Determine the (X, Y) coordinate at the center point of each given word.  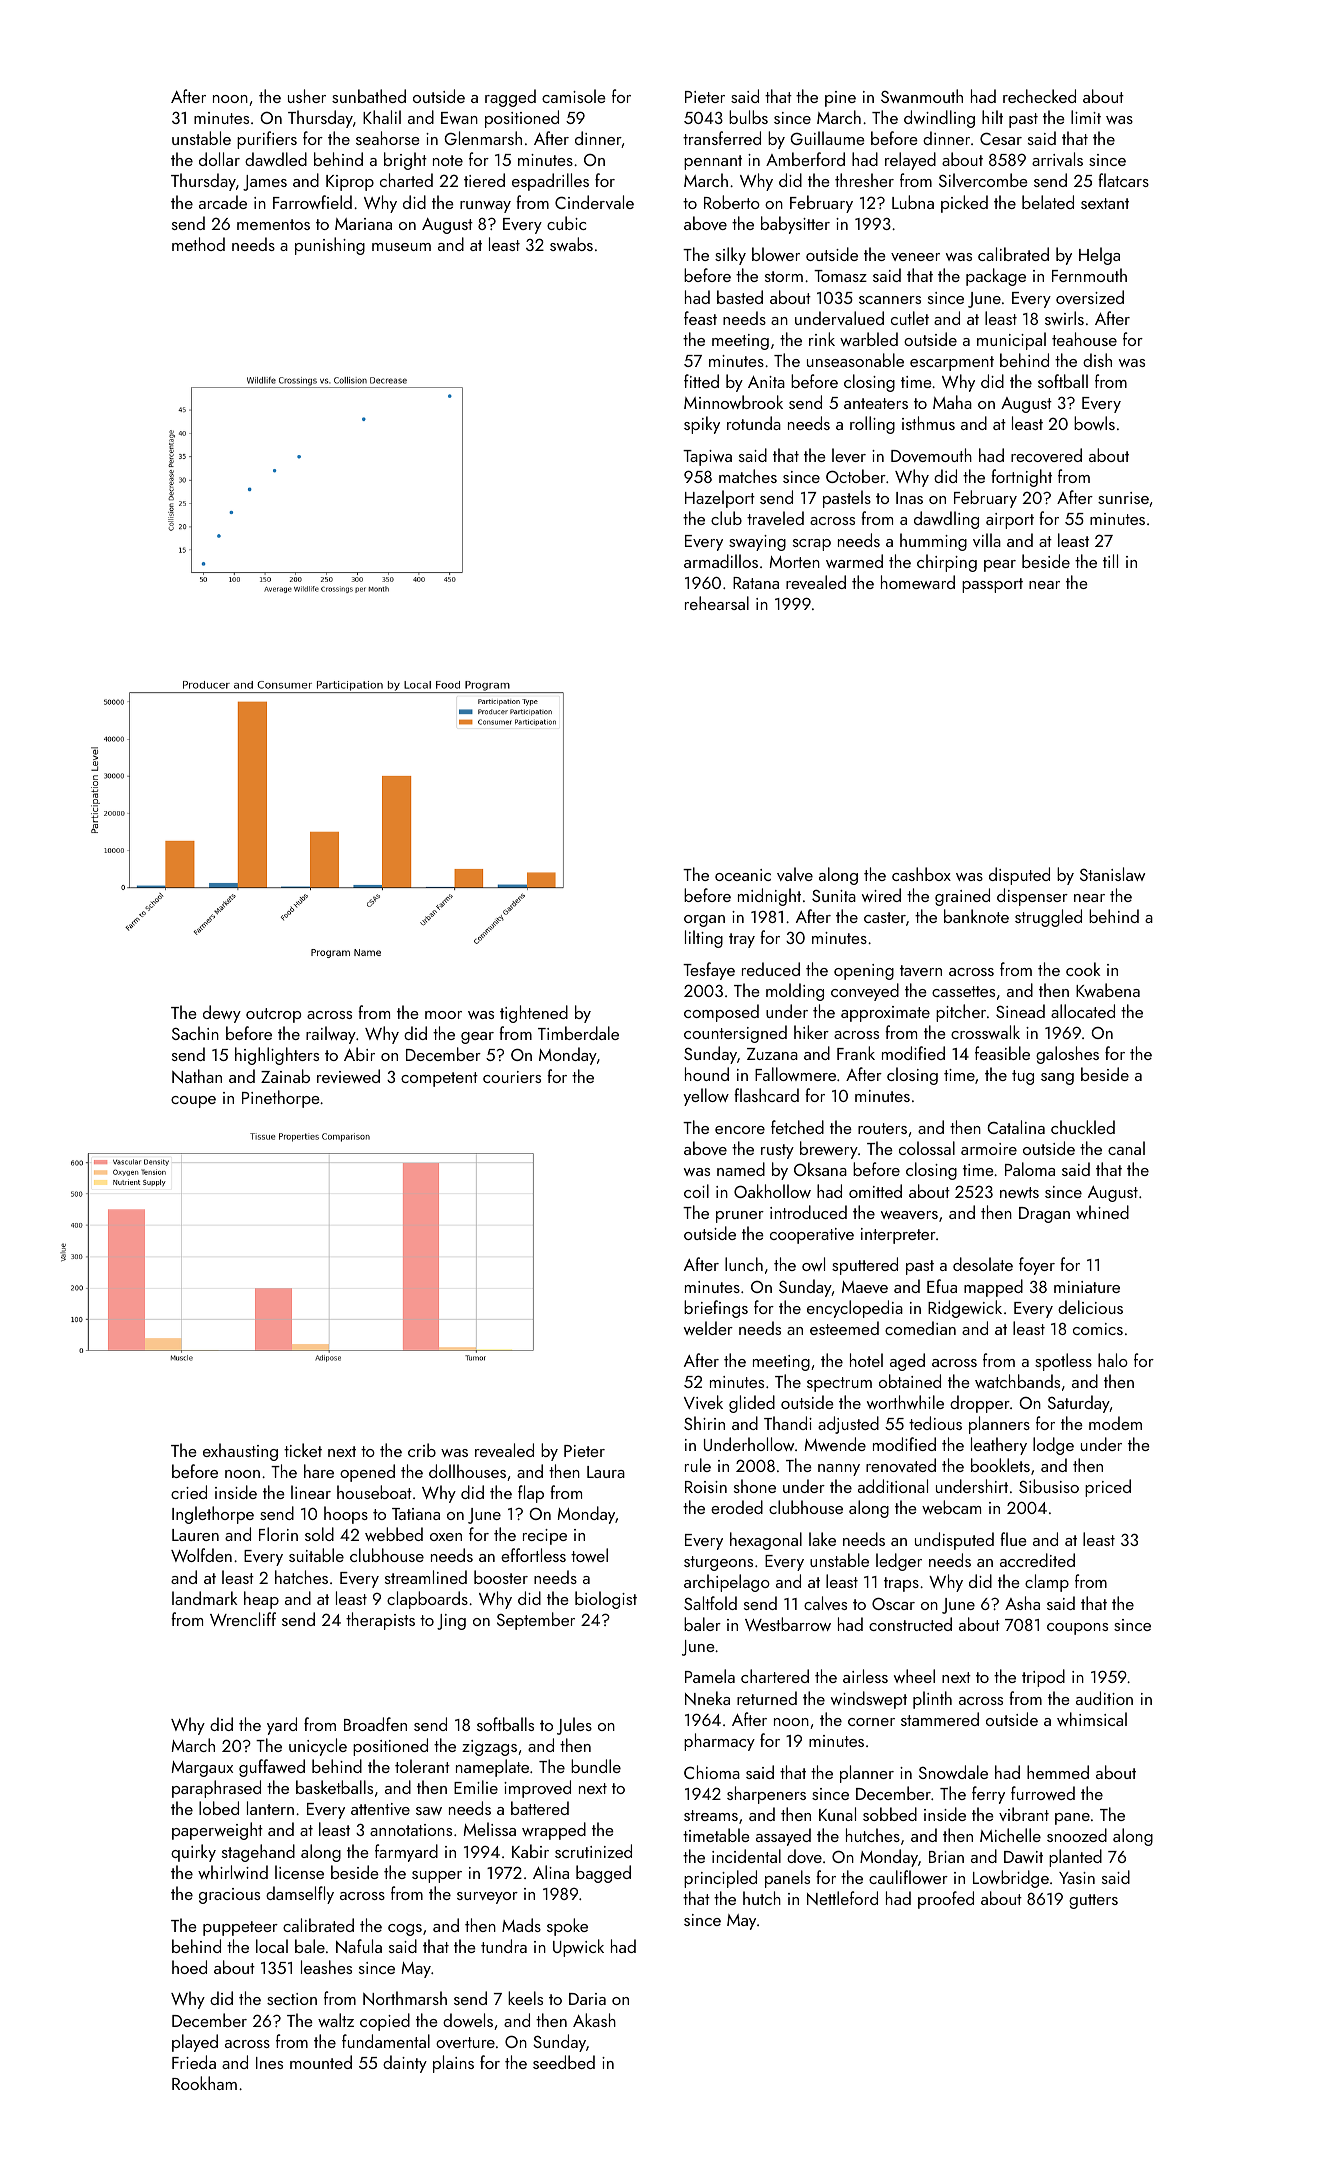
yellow (706, 1097)
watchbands (1017, 1381)
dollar (219, 159)
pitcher (961, 1013)
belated (1048, 202)
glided (752, 1404)
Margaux (202, 1769)
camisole (574, 96)
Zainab (285, 1076)
